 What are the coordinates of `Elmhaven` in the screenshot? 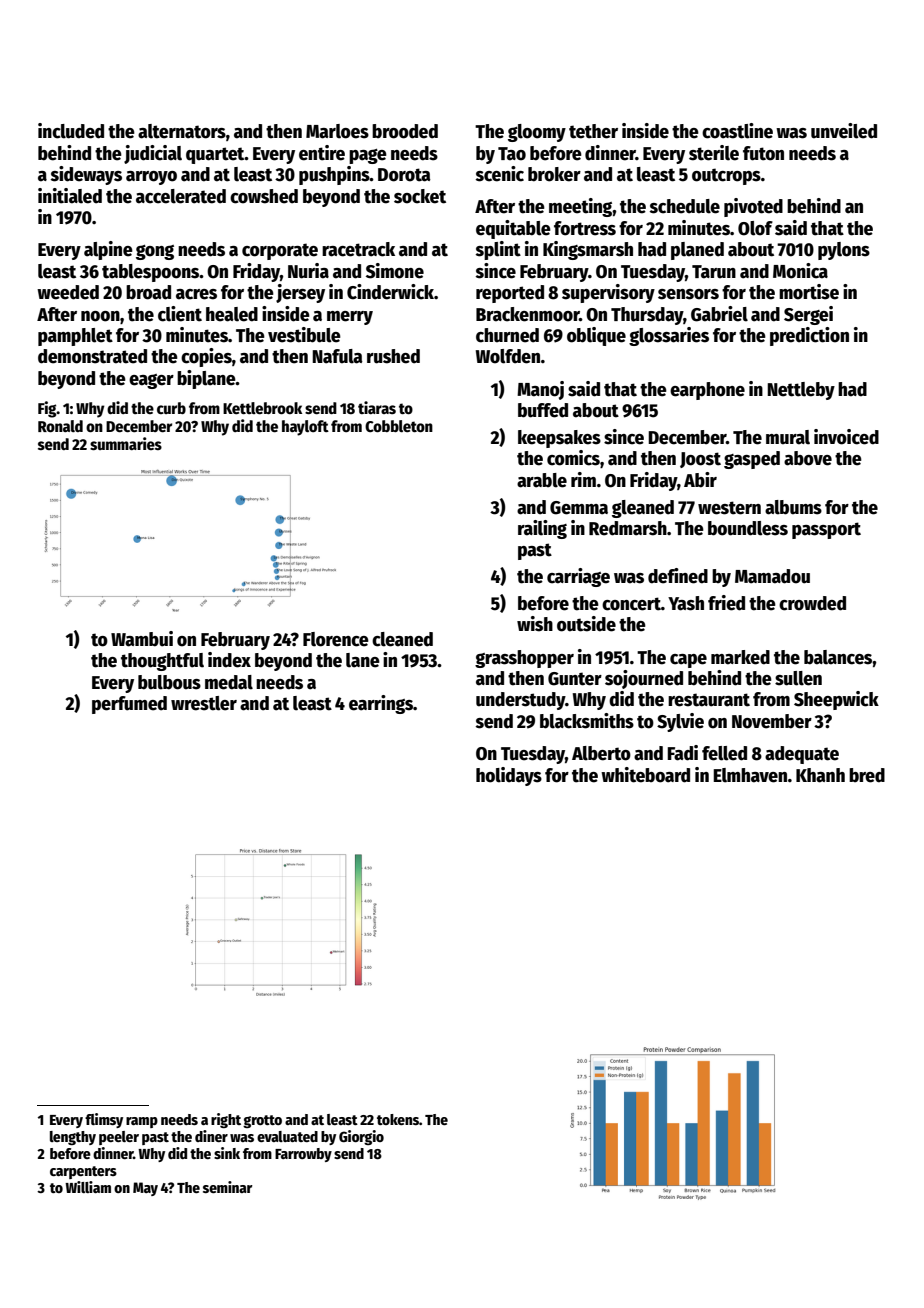 It's located at (750, 775).
